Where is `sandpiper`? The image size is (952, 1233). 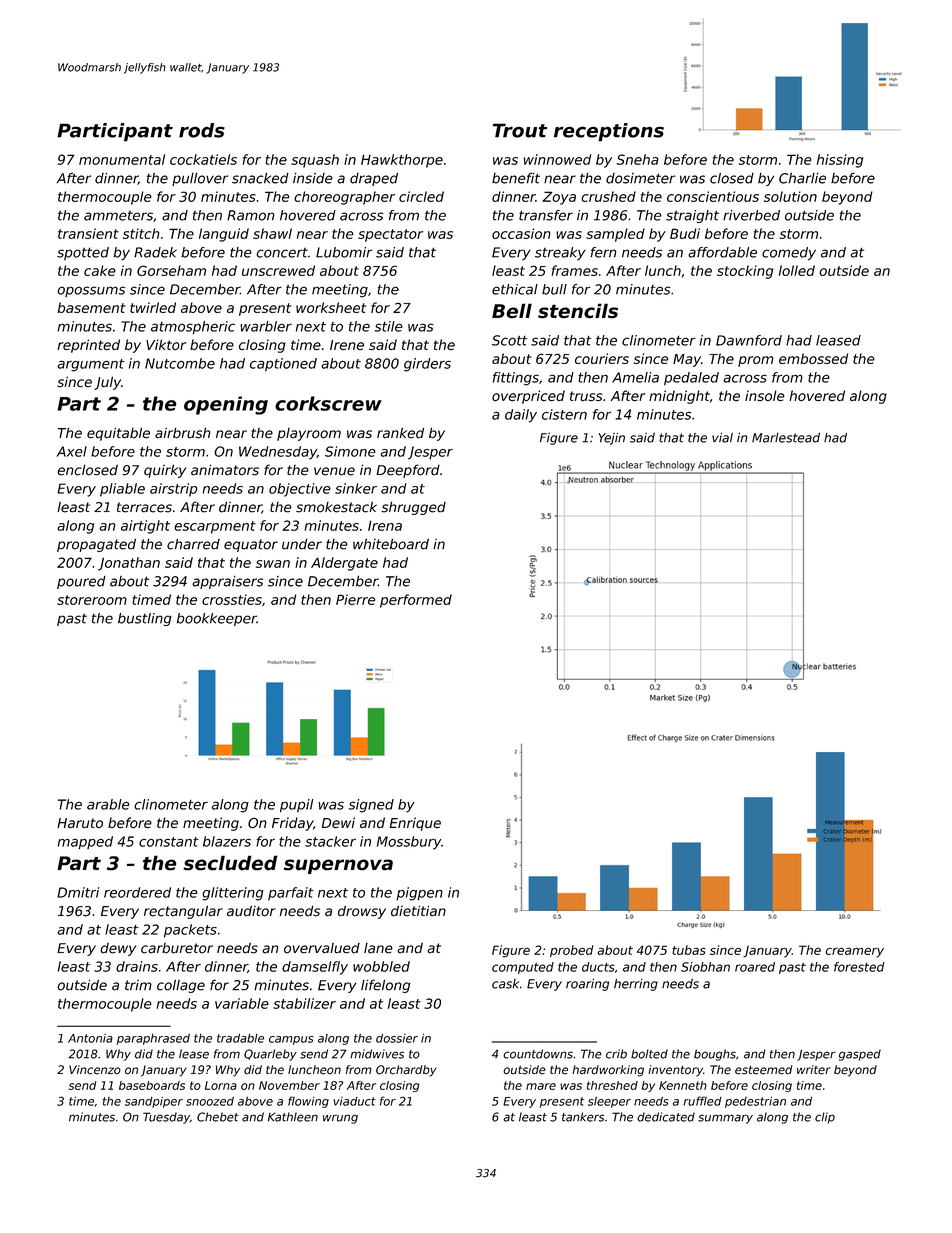 sandpiper is located at coordinates (154, 1102).
